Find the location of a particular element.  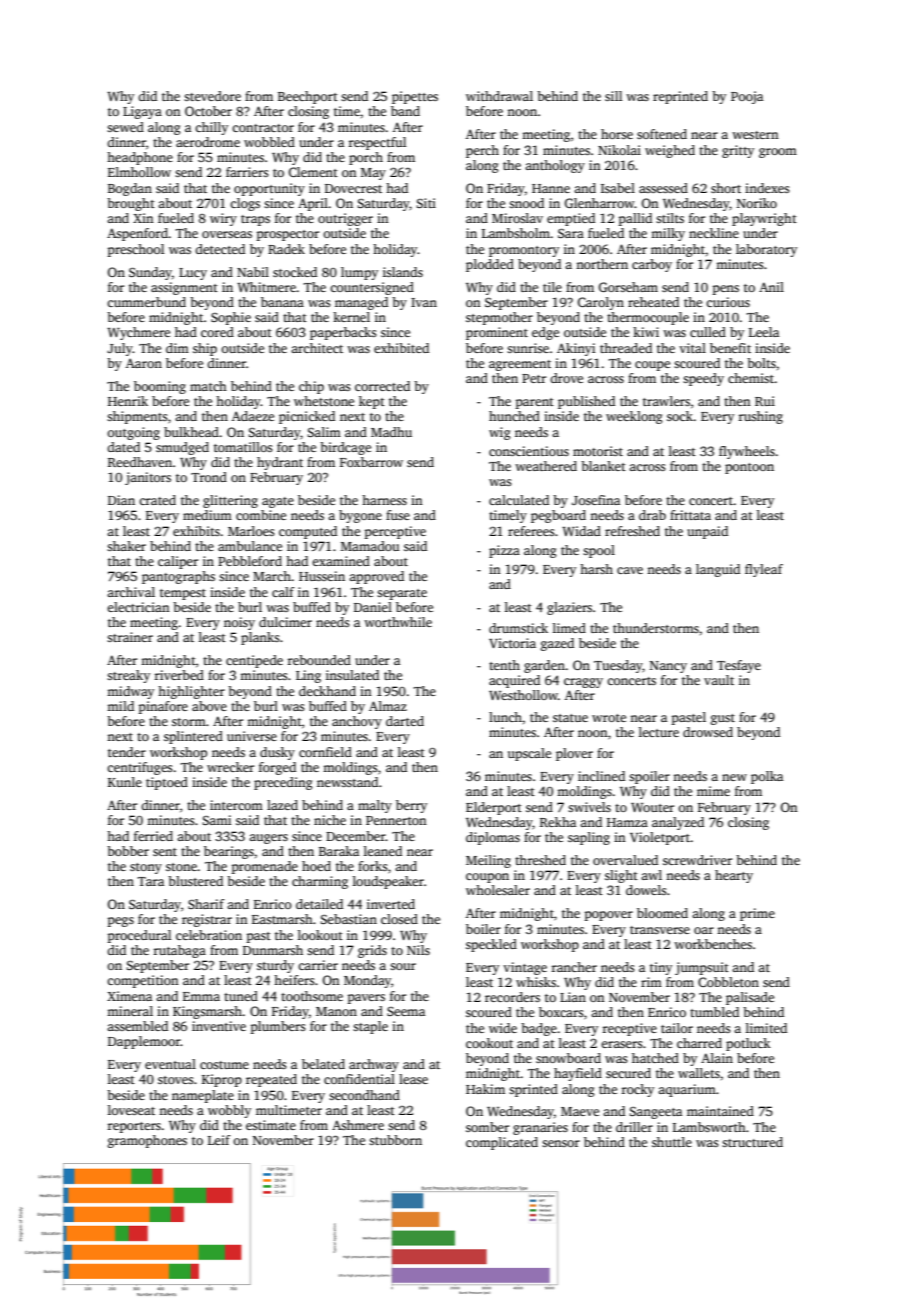

deckhand is located at coordinates (327, 691).
